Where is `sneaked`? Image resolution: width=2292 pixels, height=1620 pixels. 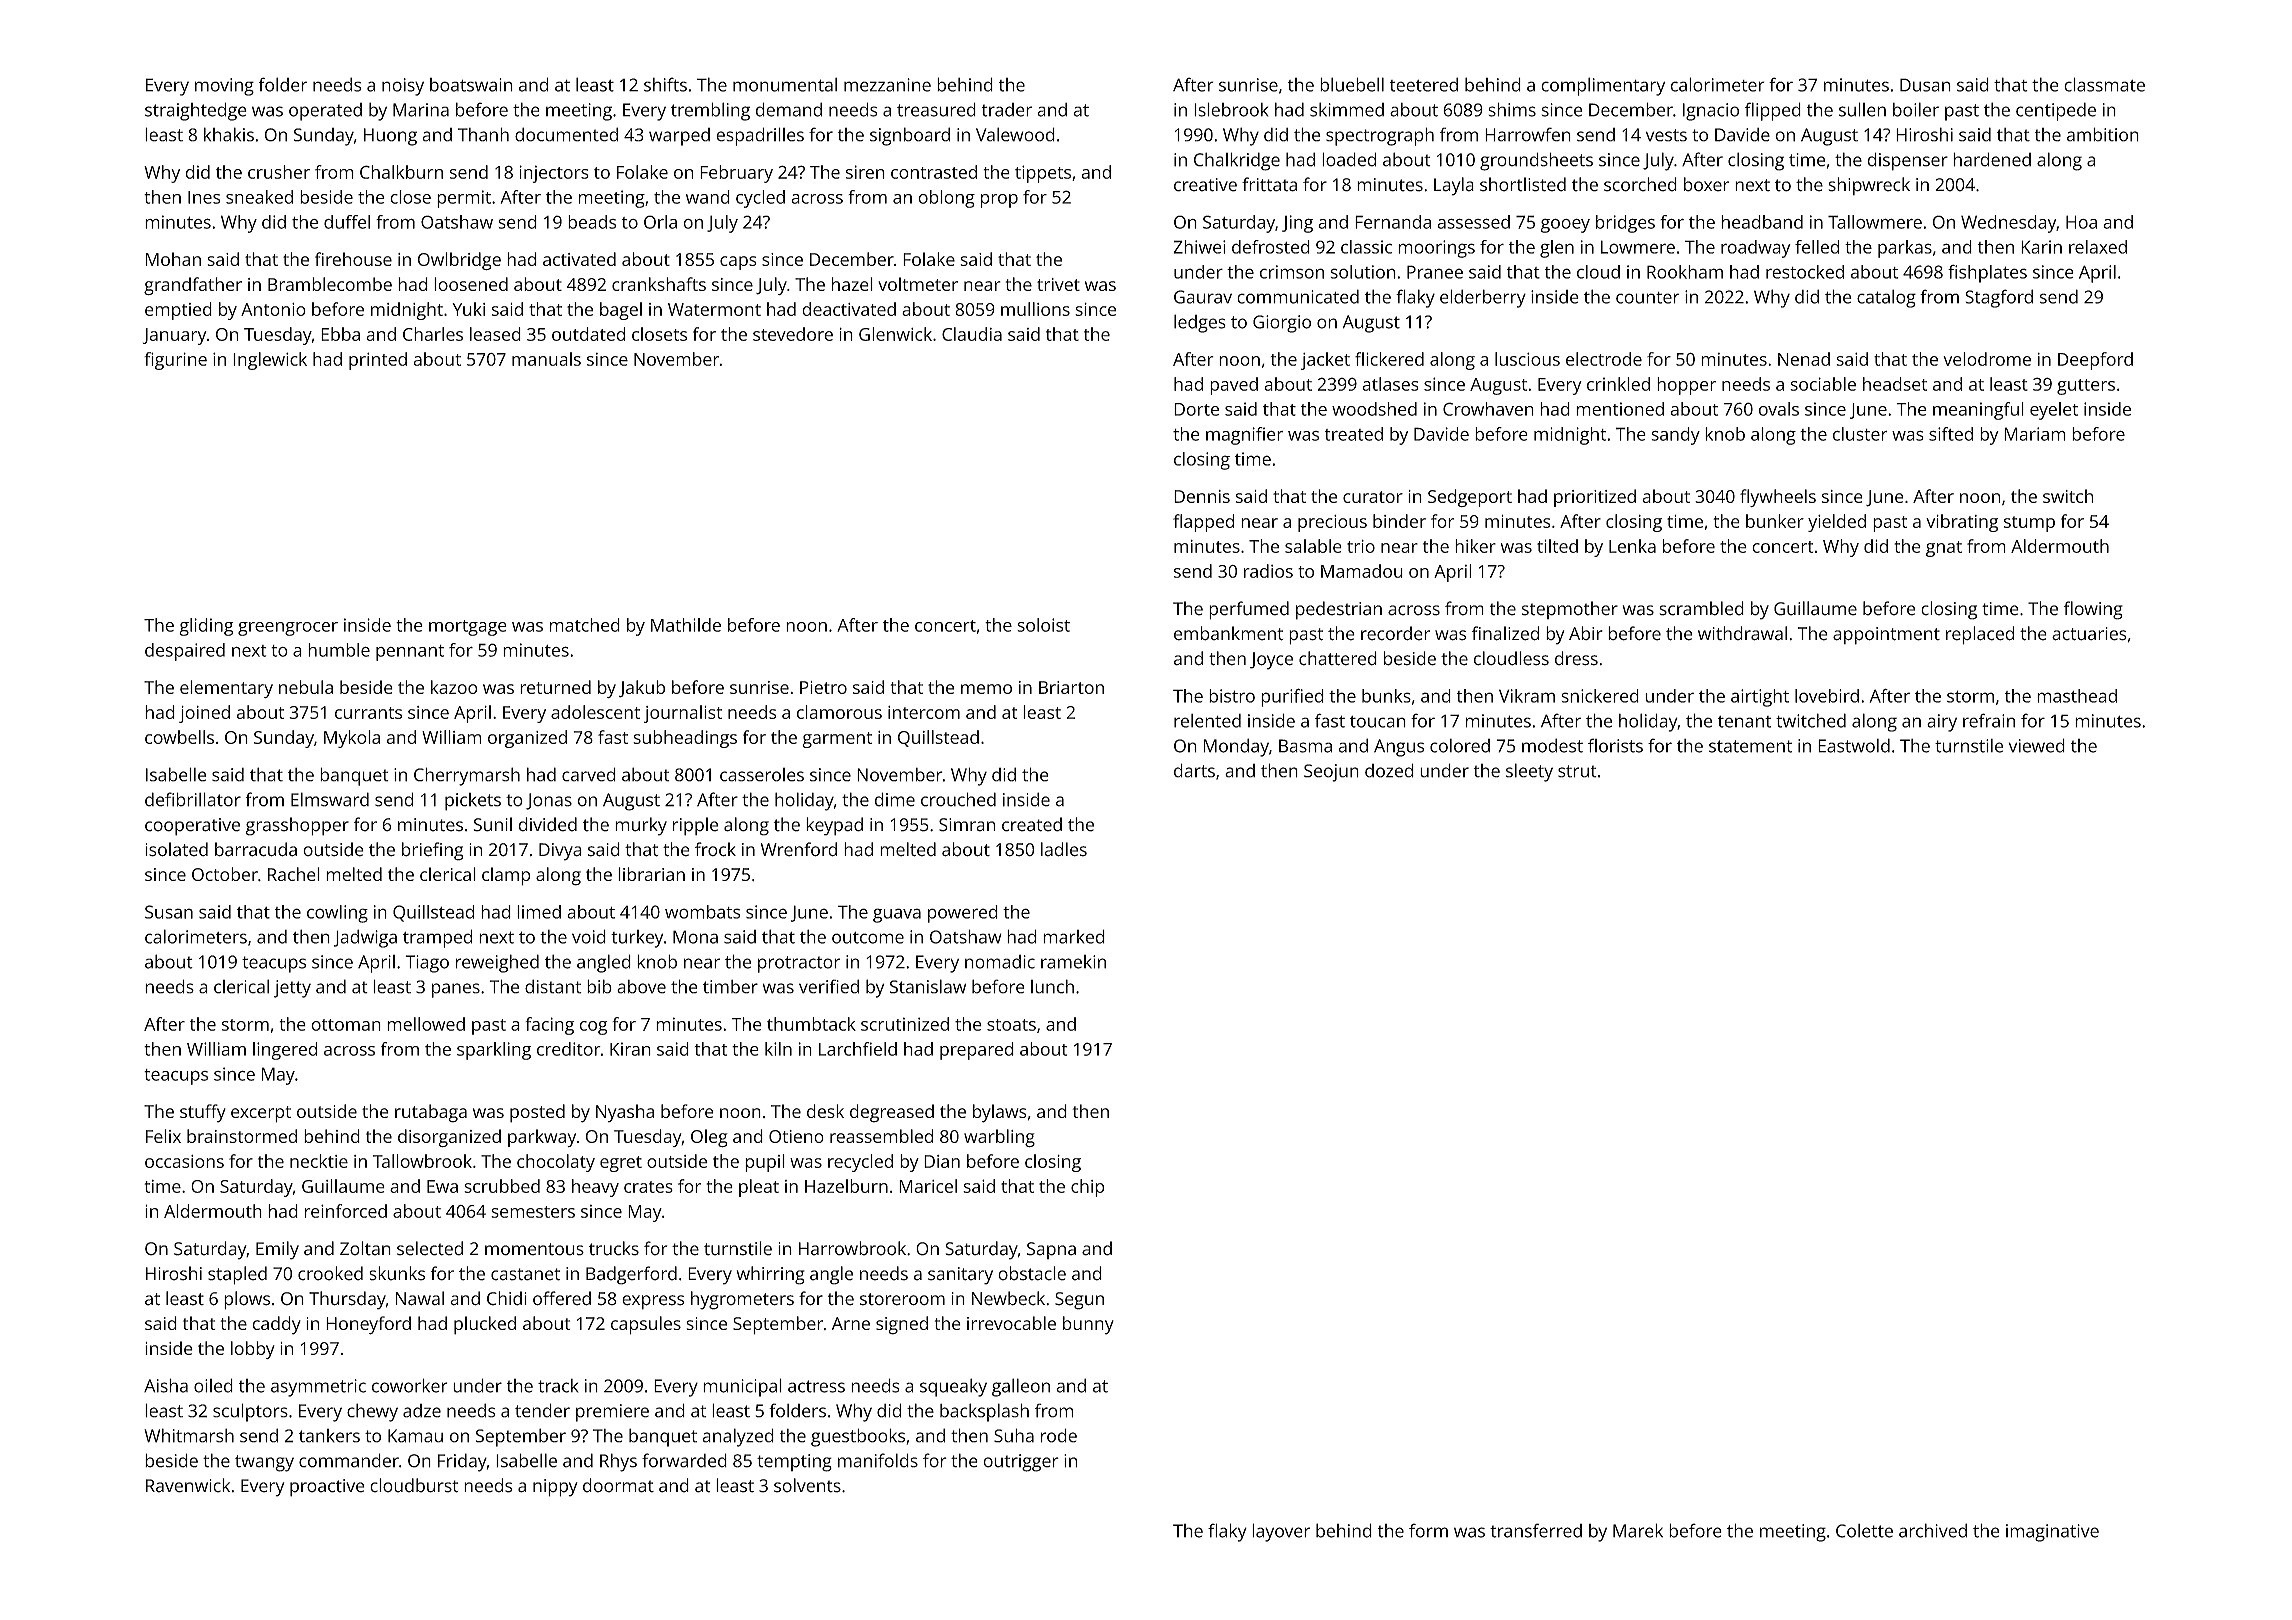
sneaked is located at coordinates (259, 197).
